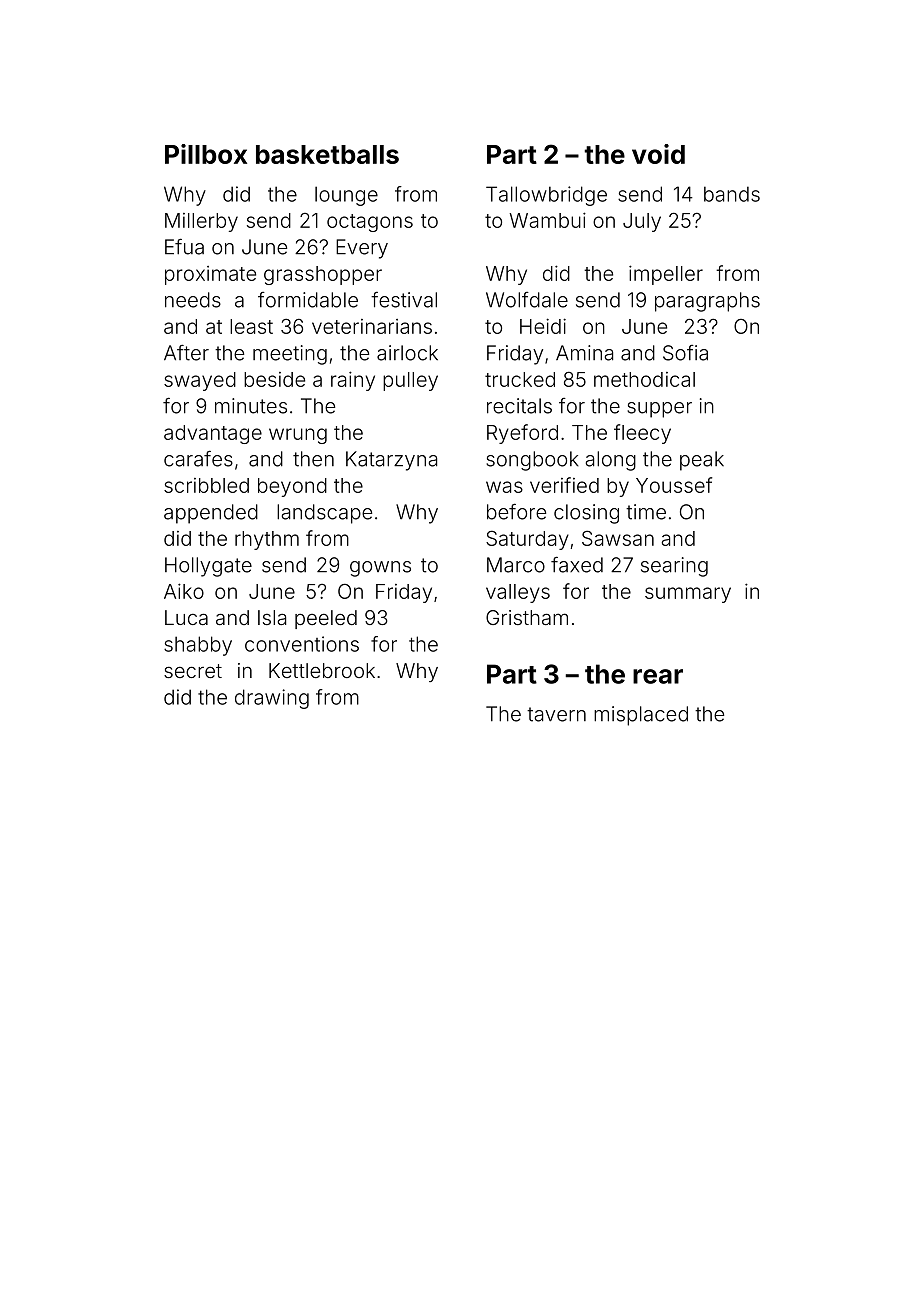 Image resolution: width=924 pixels, height=1311 pixels. I want to click on secret, so click(193, 671).
